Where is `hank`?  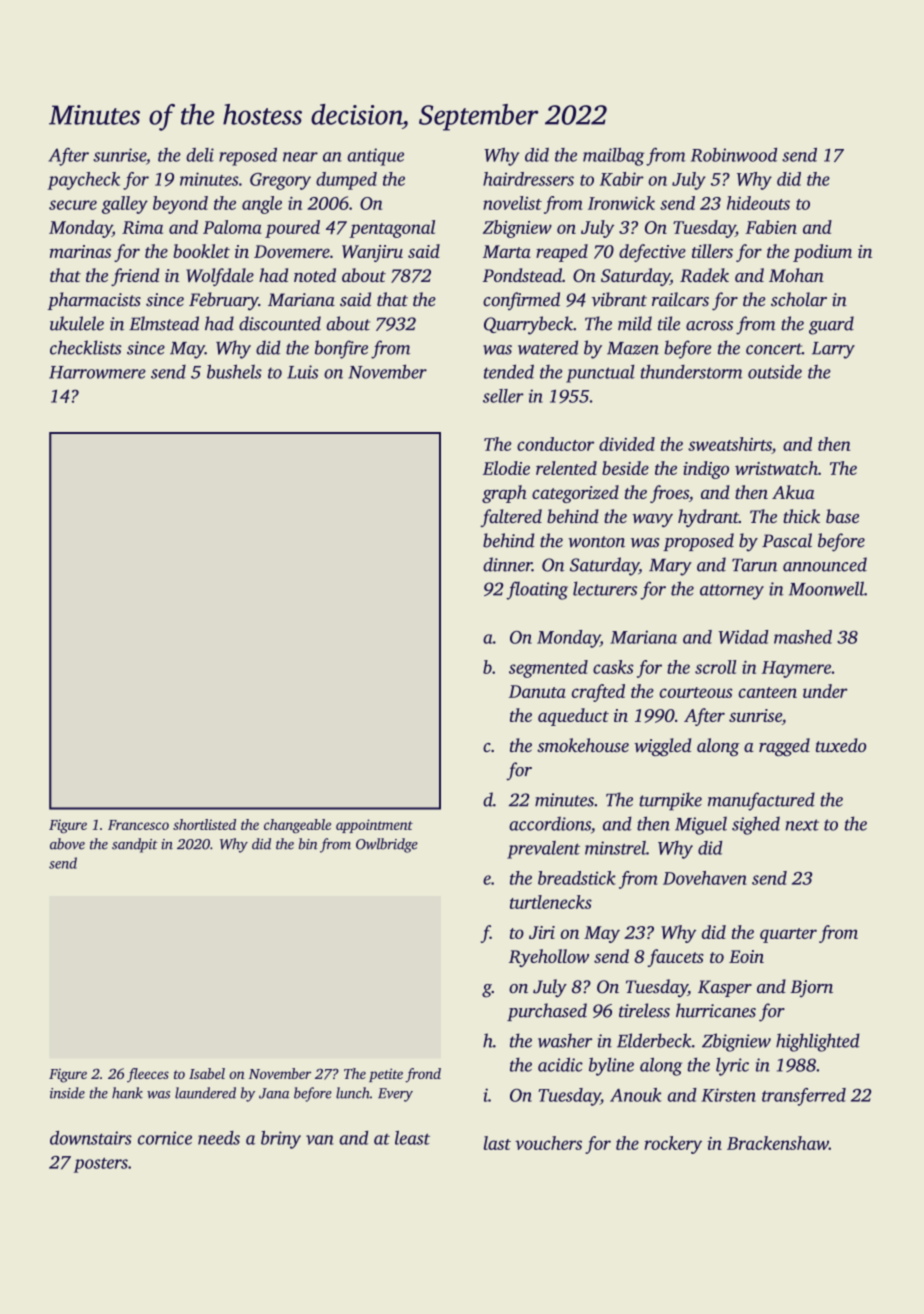 hank is located at coordinates (127, 1093).
